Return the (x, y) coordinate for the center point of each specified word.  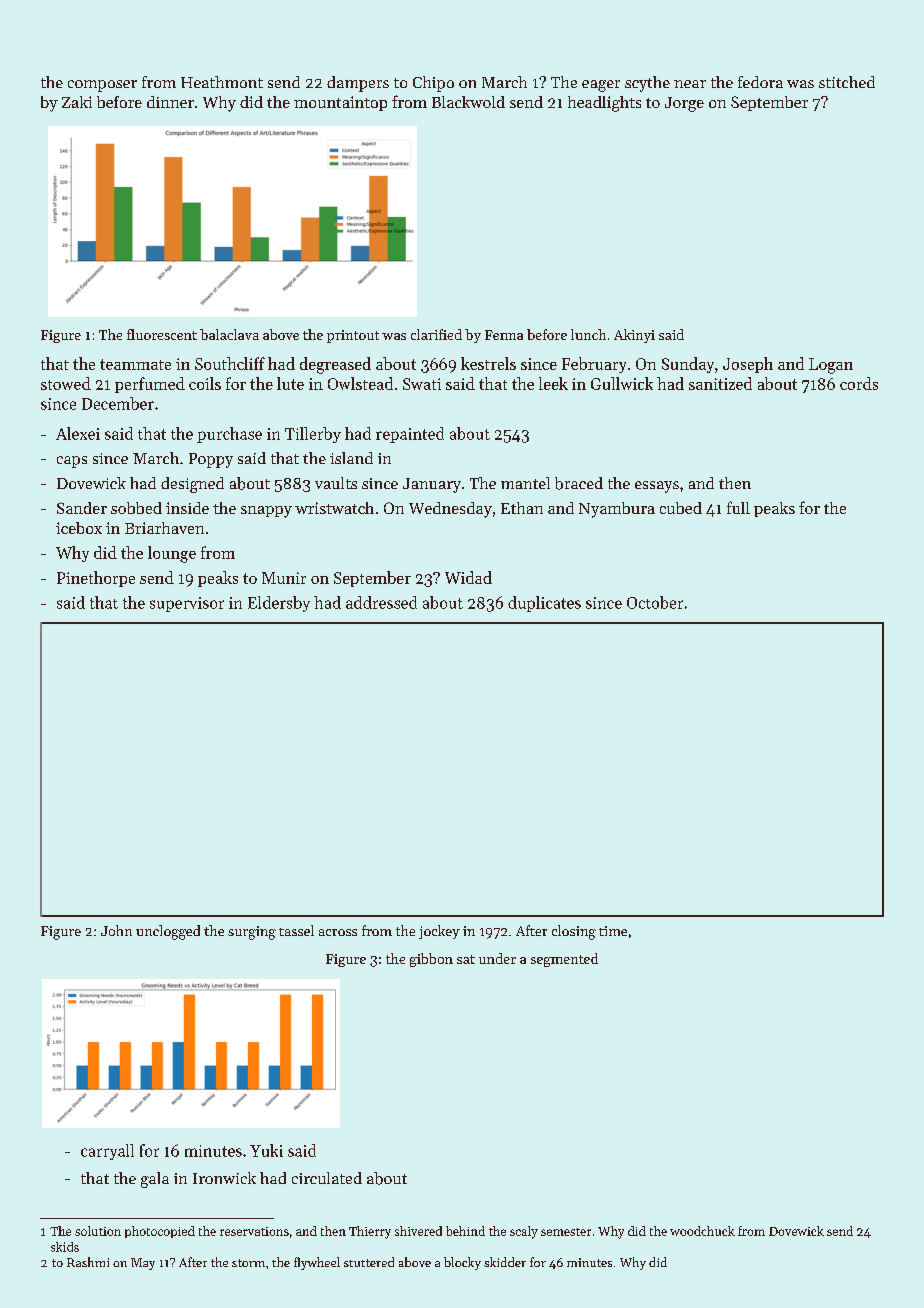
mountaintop (340, 103)
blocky (462, 1263)
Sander (82, 508)
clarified (436, 334)
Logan (831, 366)
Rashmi (88, 1262)
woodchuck (702, 1231)
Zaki (77, 102)
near (690, 84)
